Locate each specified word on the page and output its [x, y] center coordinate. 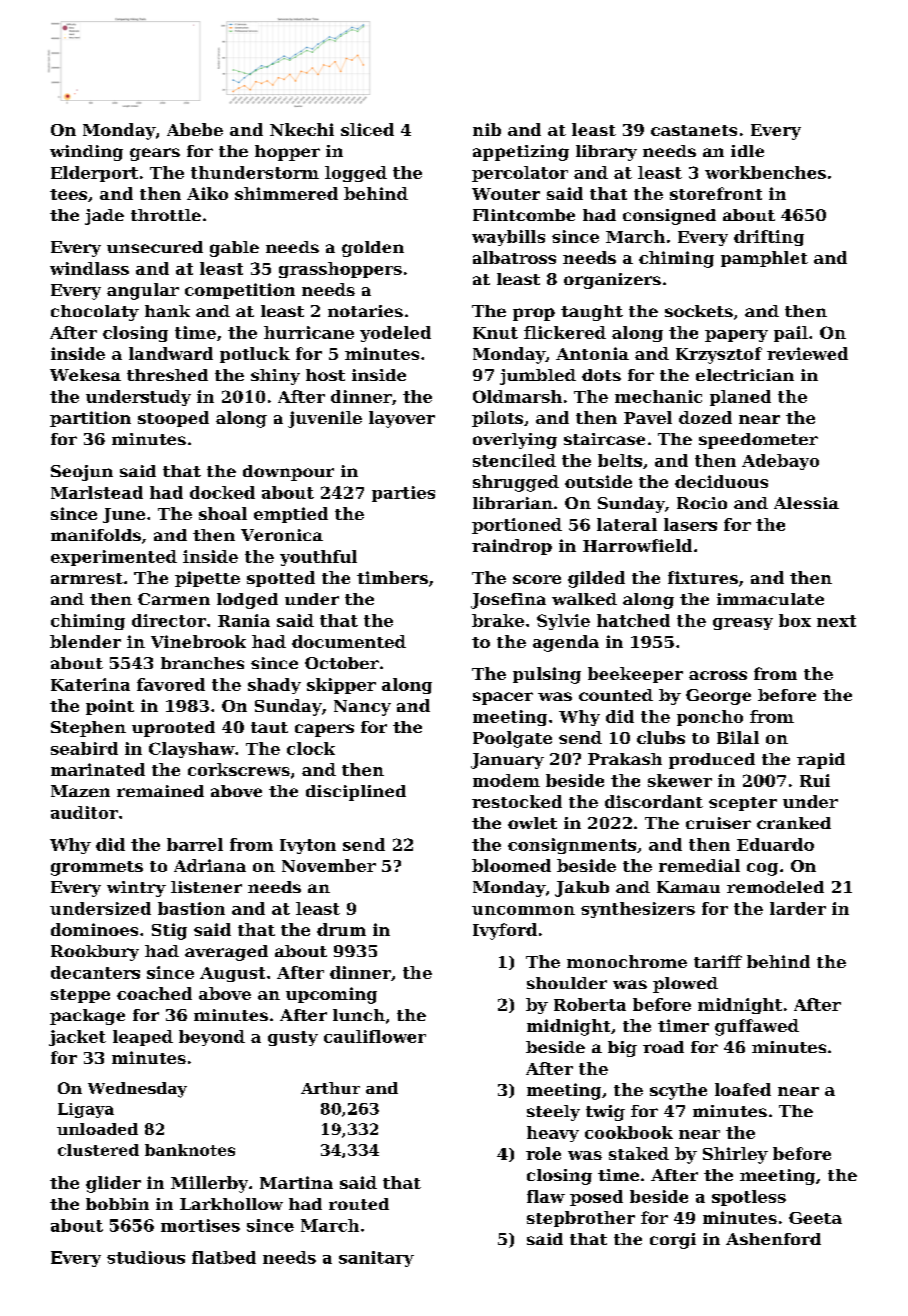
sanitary [376, 1259]
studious [146, 1257]
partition [90, 419]
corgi [673, 1241]
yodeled [395, 334]
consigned [669, 217]
